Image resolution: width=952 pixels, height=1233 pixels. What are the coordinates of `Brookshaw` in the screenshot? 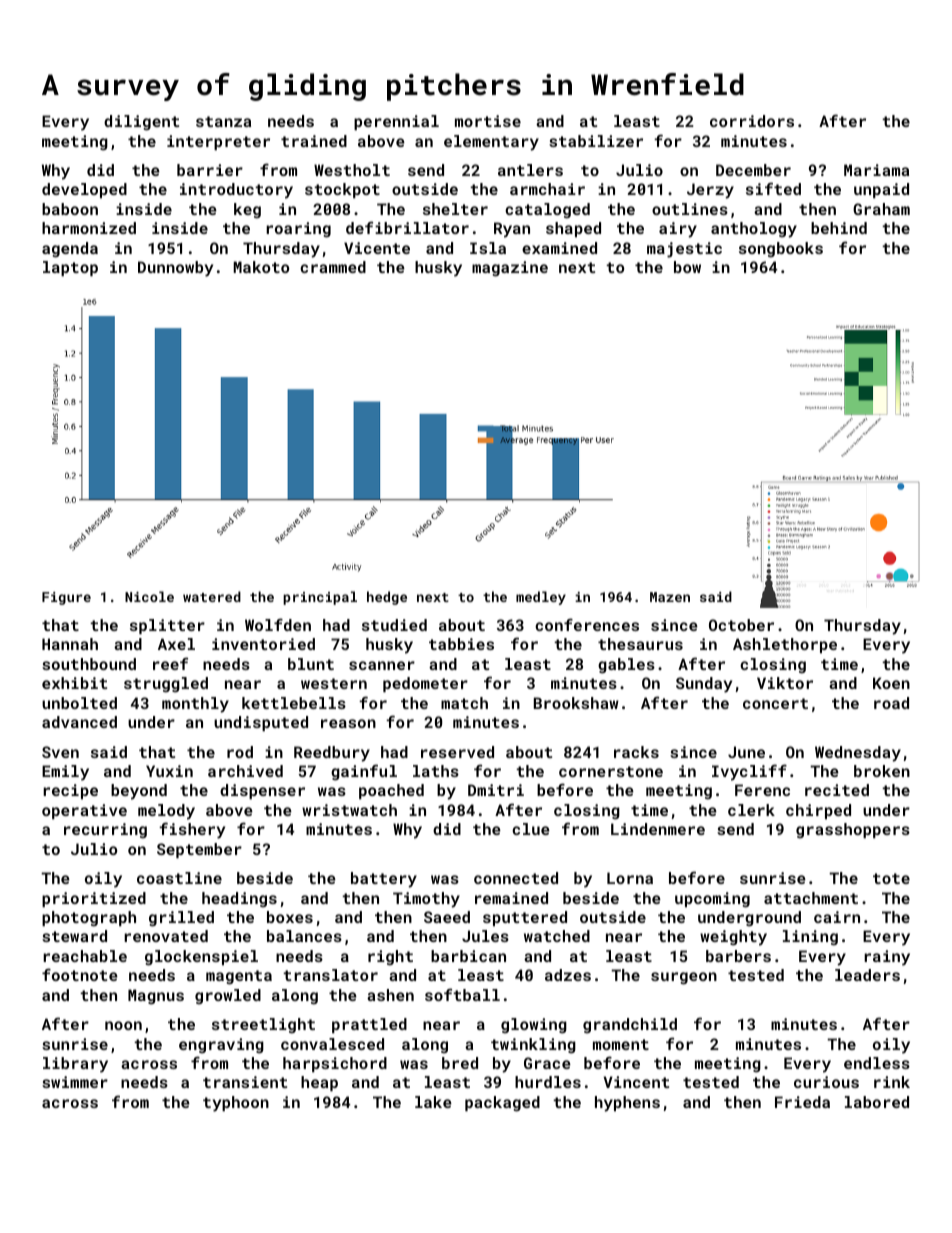 It's located at (576, 703).
